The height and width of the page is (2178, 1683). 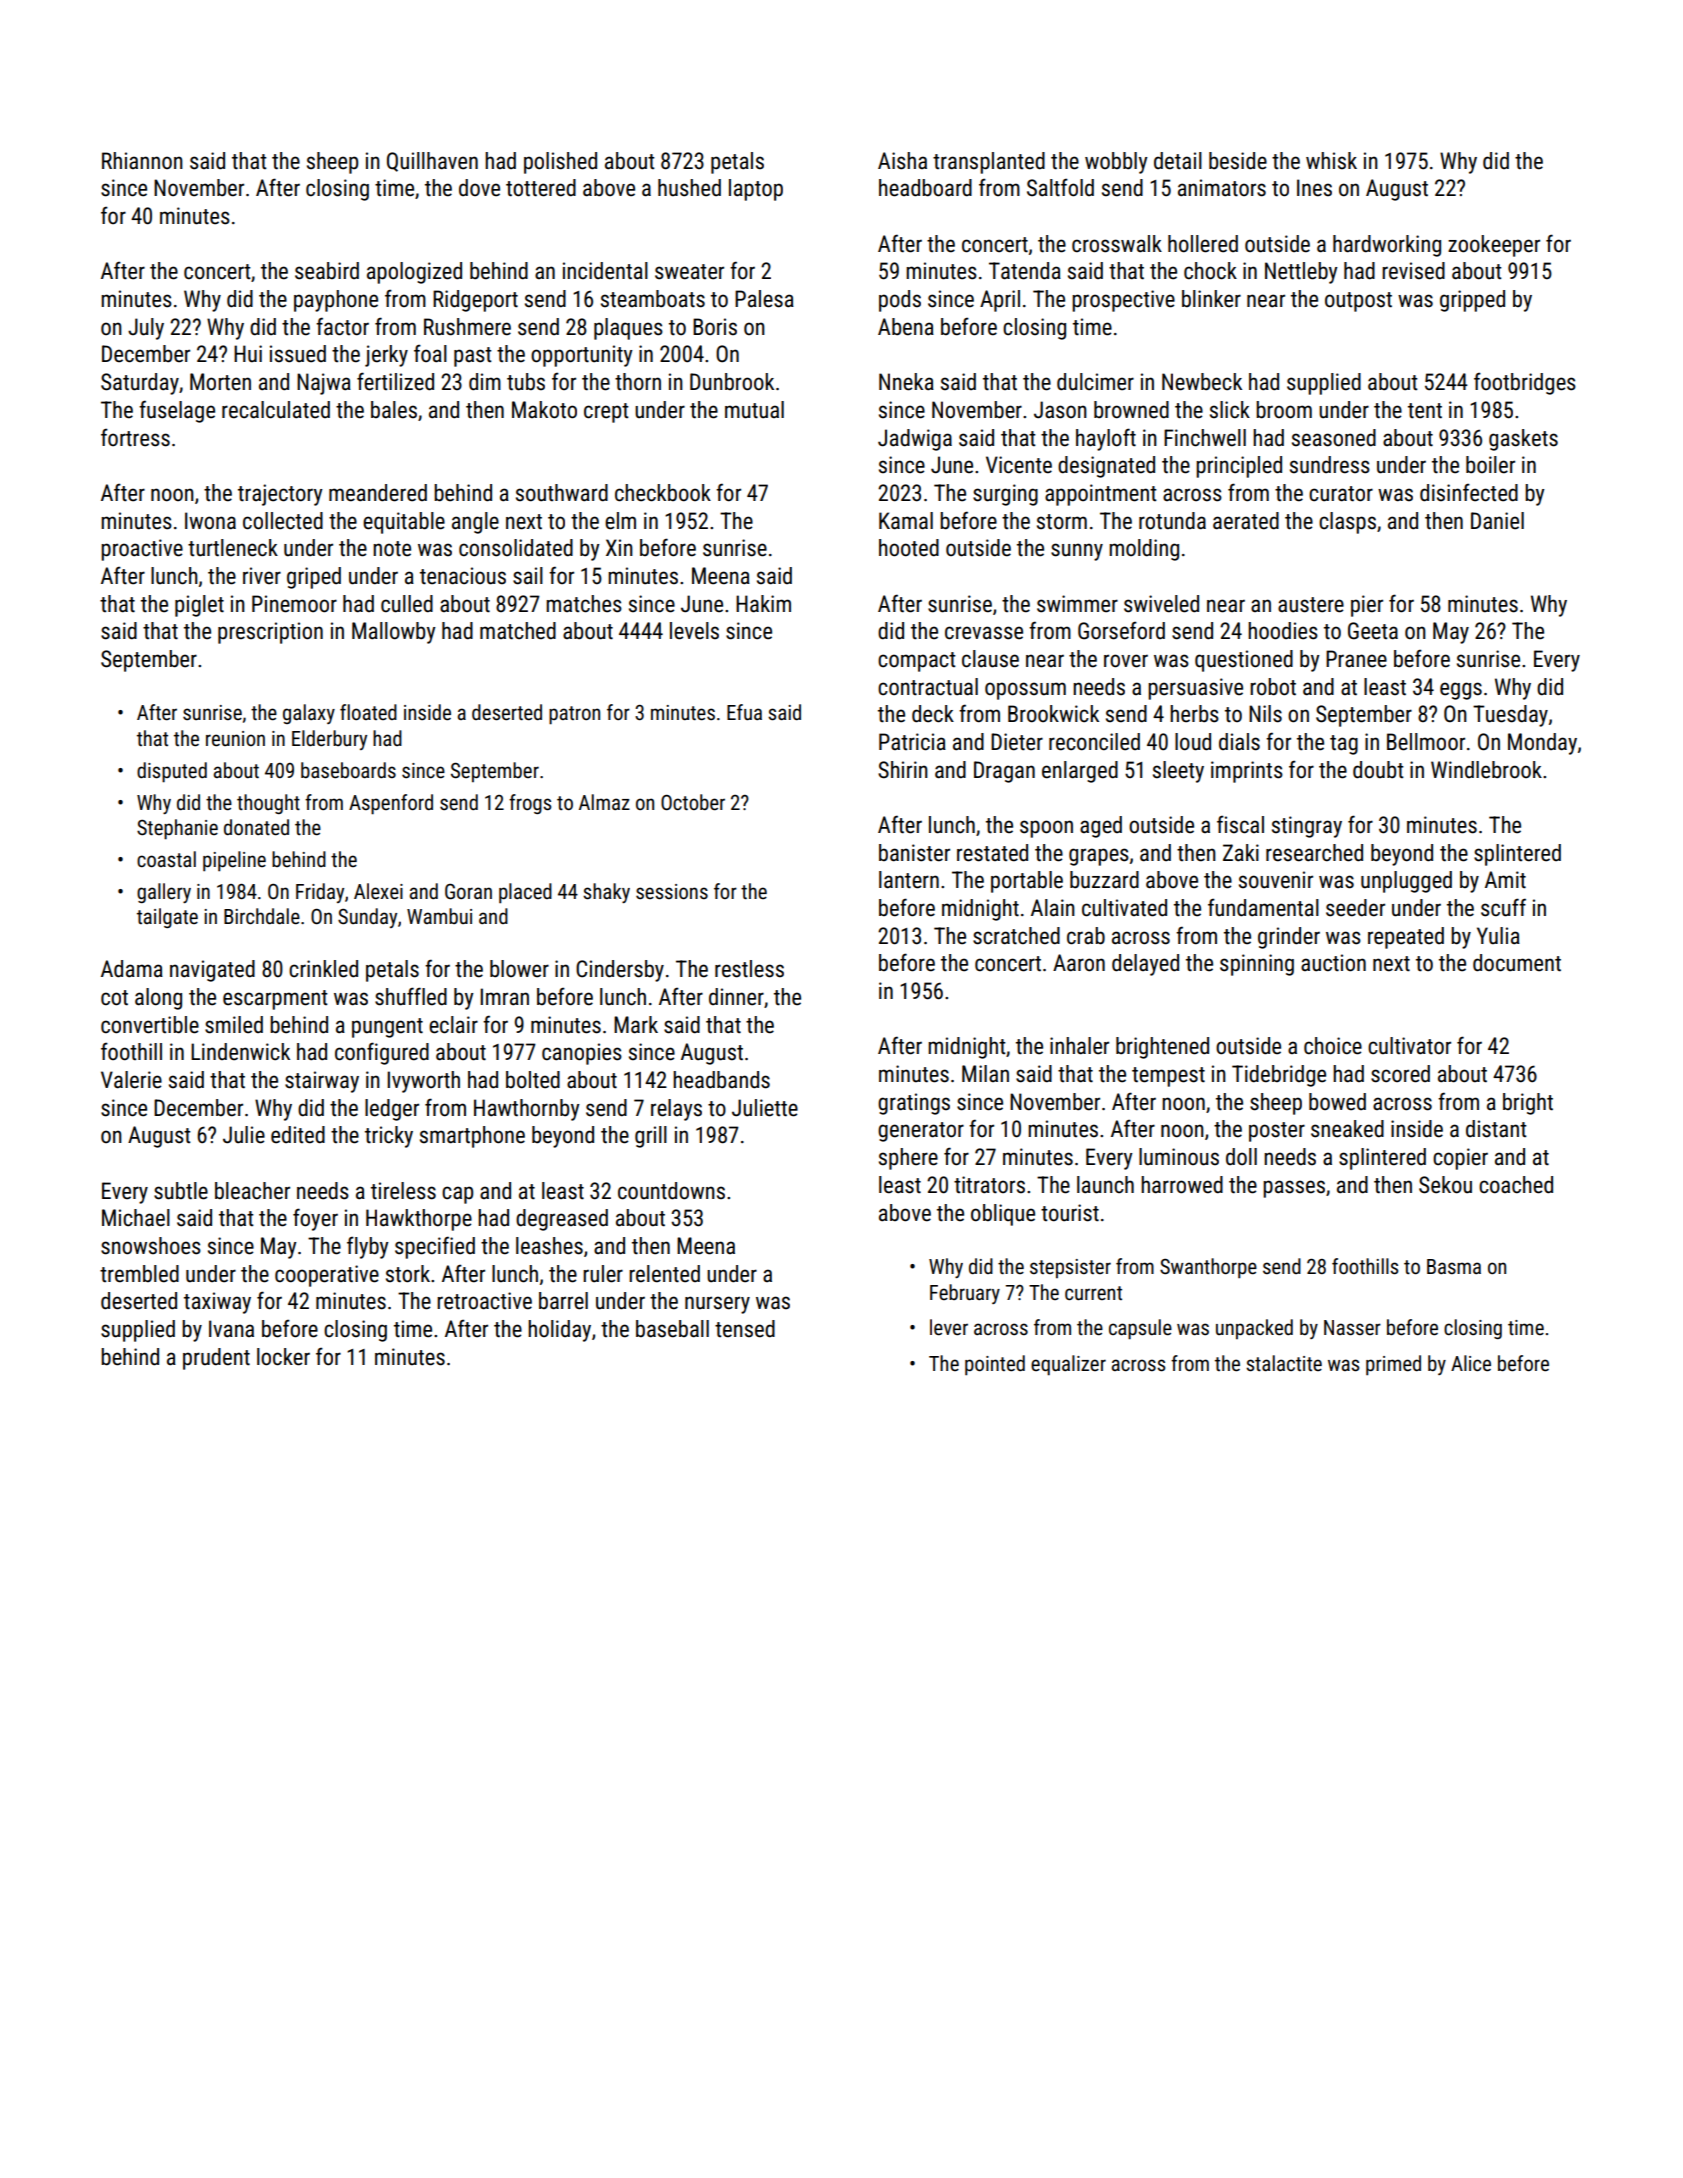 What do you see at coordinates (1094, 742) in the page?
I see `reconciled` at bounding box center [1094, 742].
